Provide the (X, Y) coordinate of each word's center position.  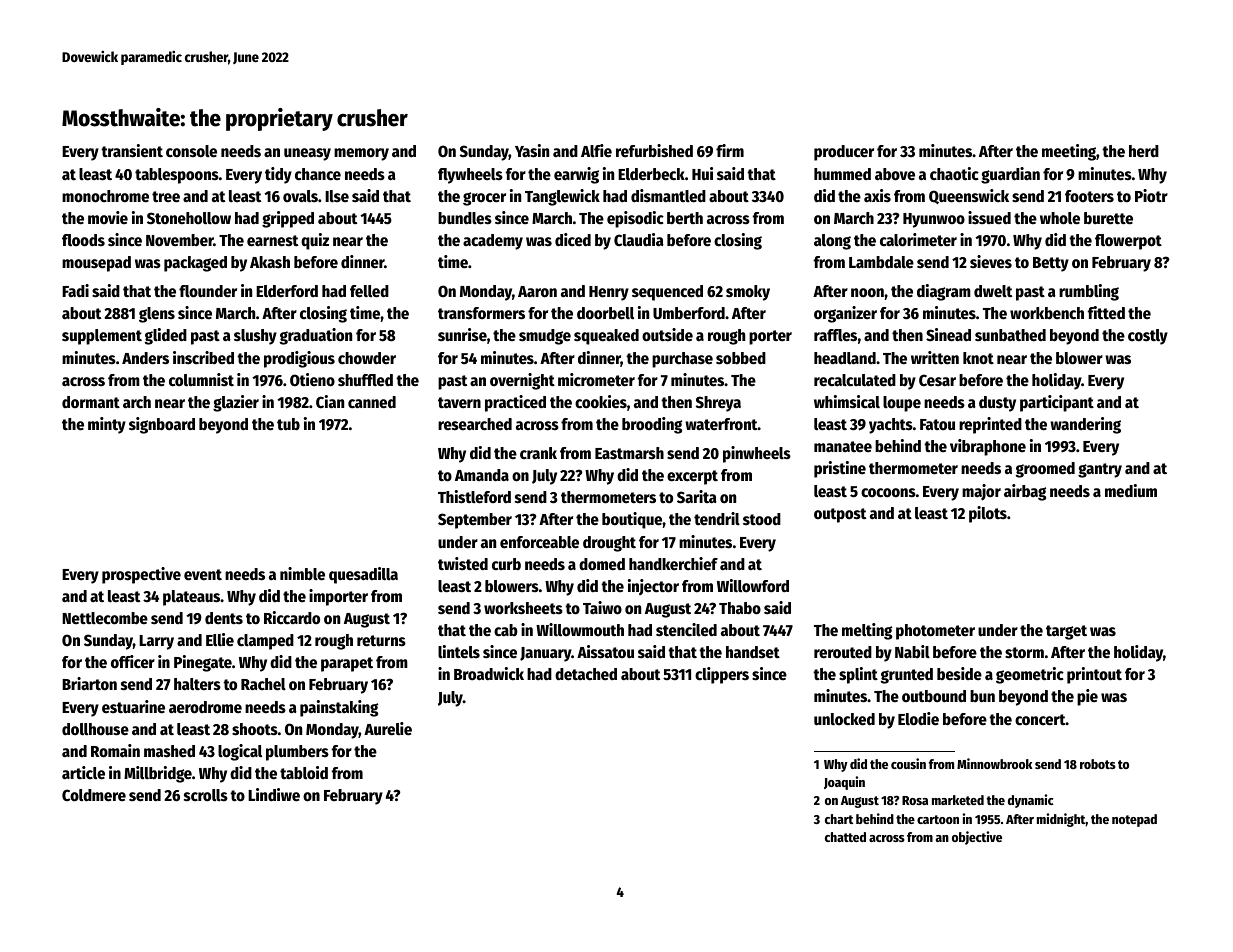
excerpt (692, 477)
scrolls (206, 795)
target (1066, 632)
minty (107, 425)
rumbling (1089, 292)
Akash (270, 262)
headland (845, 358)
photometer (935, 632)
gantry (1100, 470)
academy (493, 242)
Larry (156, 642)
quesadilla (363, 575)
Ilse (337, 196)
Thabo (740, 608)
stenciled (686, 630)
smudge (545, 337)
